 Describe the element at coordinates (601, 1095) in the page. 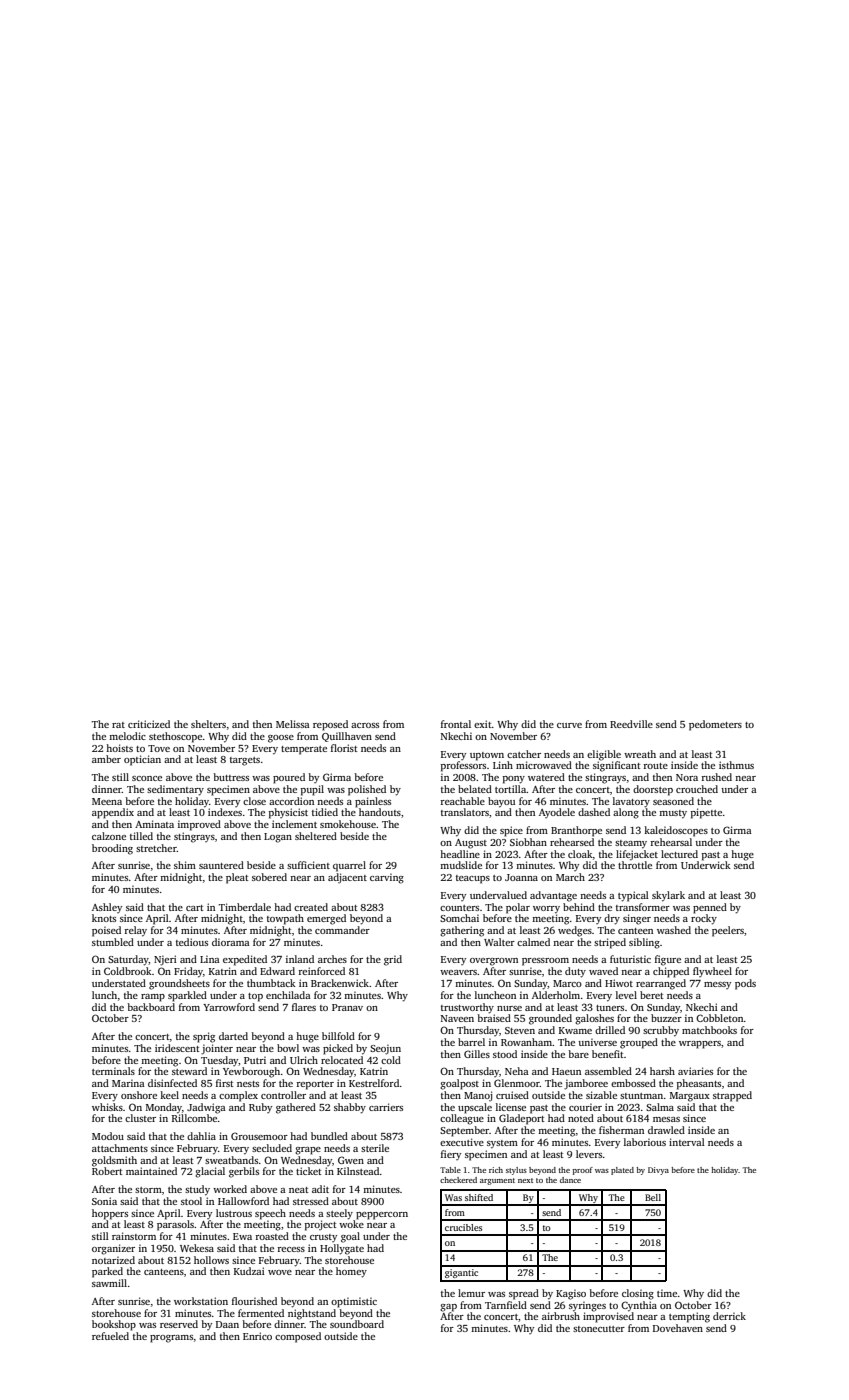

I see `sizable` at that location.
